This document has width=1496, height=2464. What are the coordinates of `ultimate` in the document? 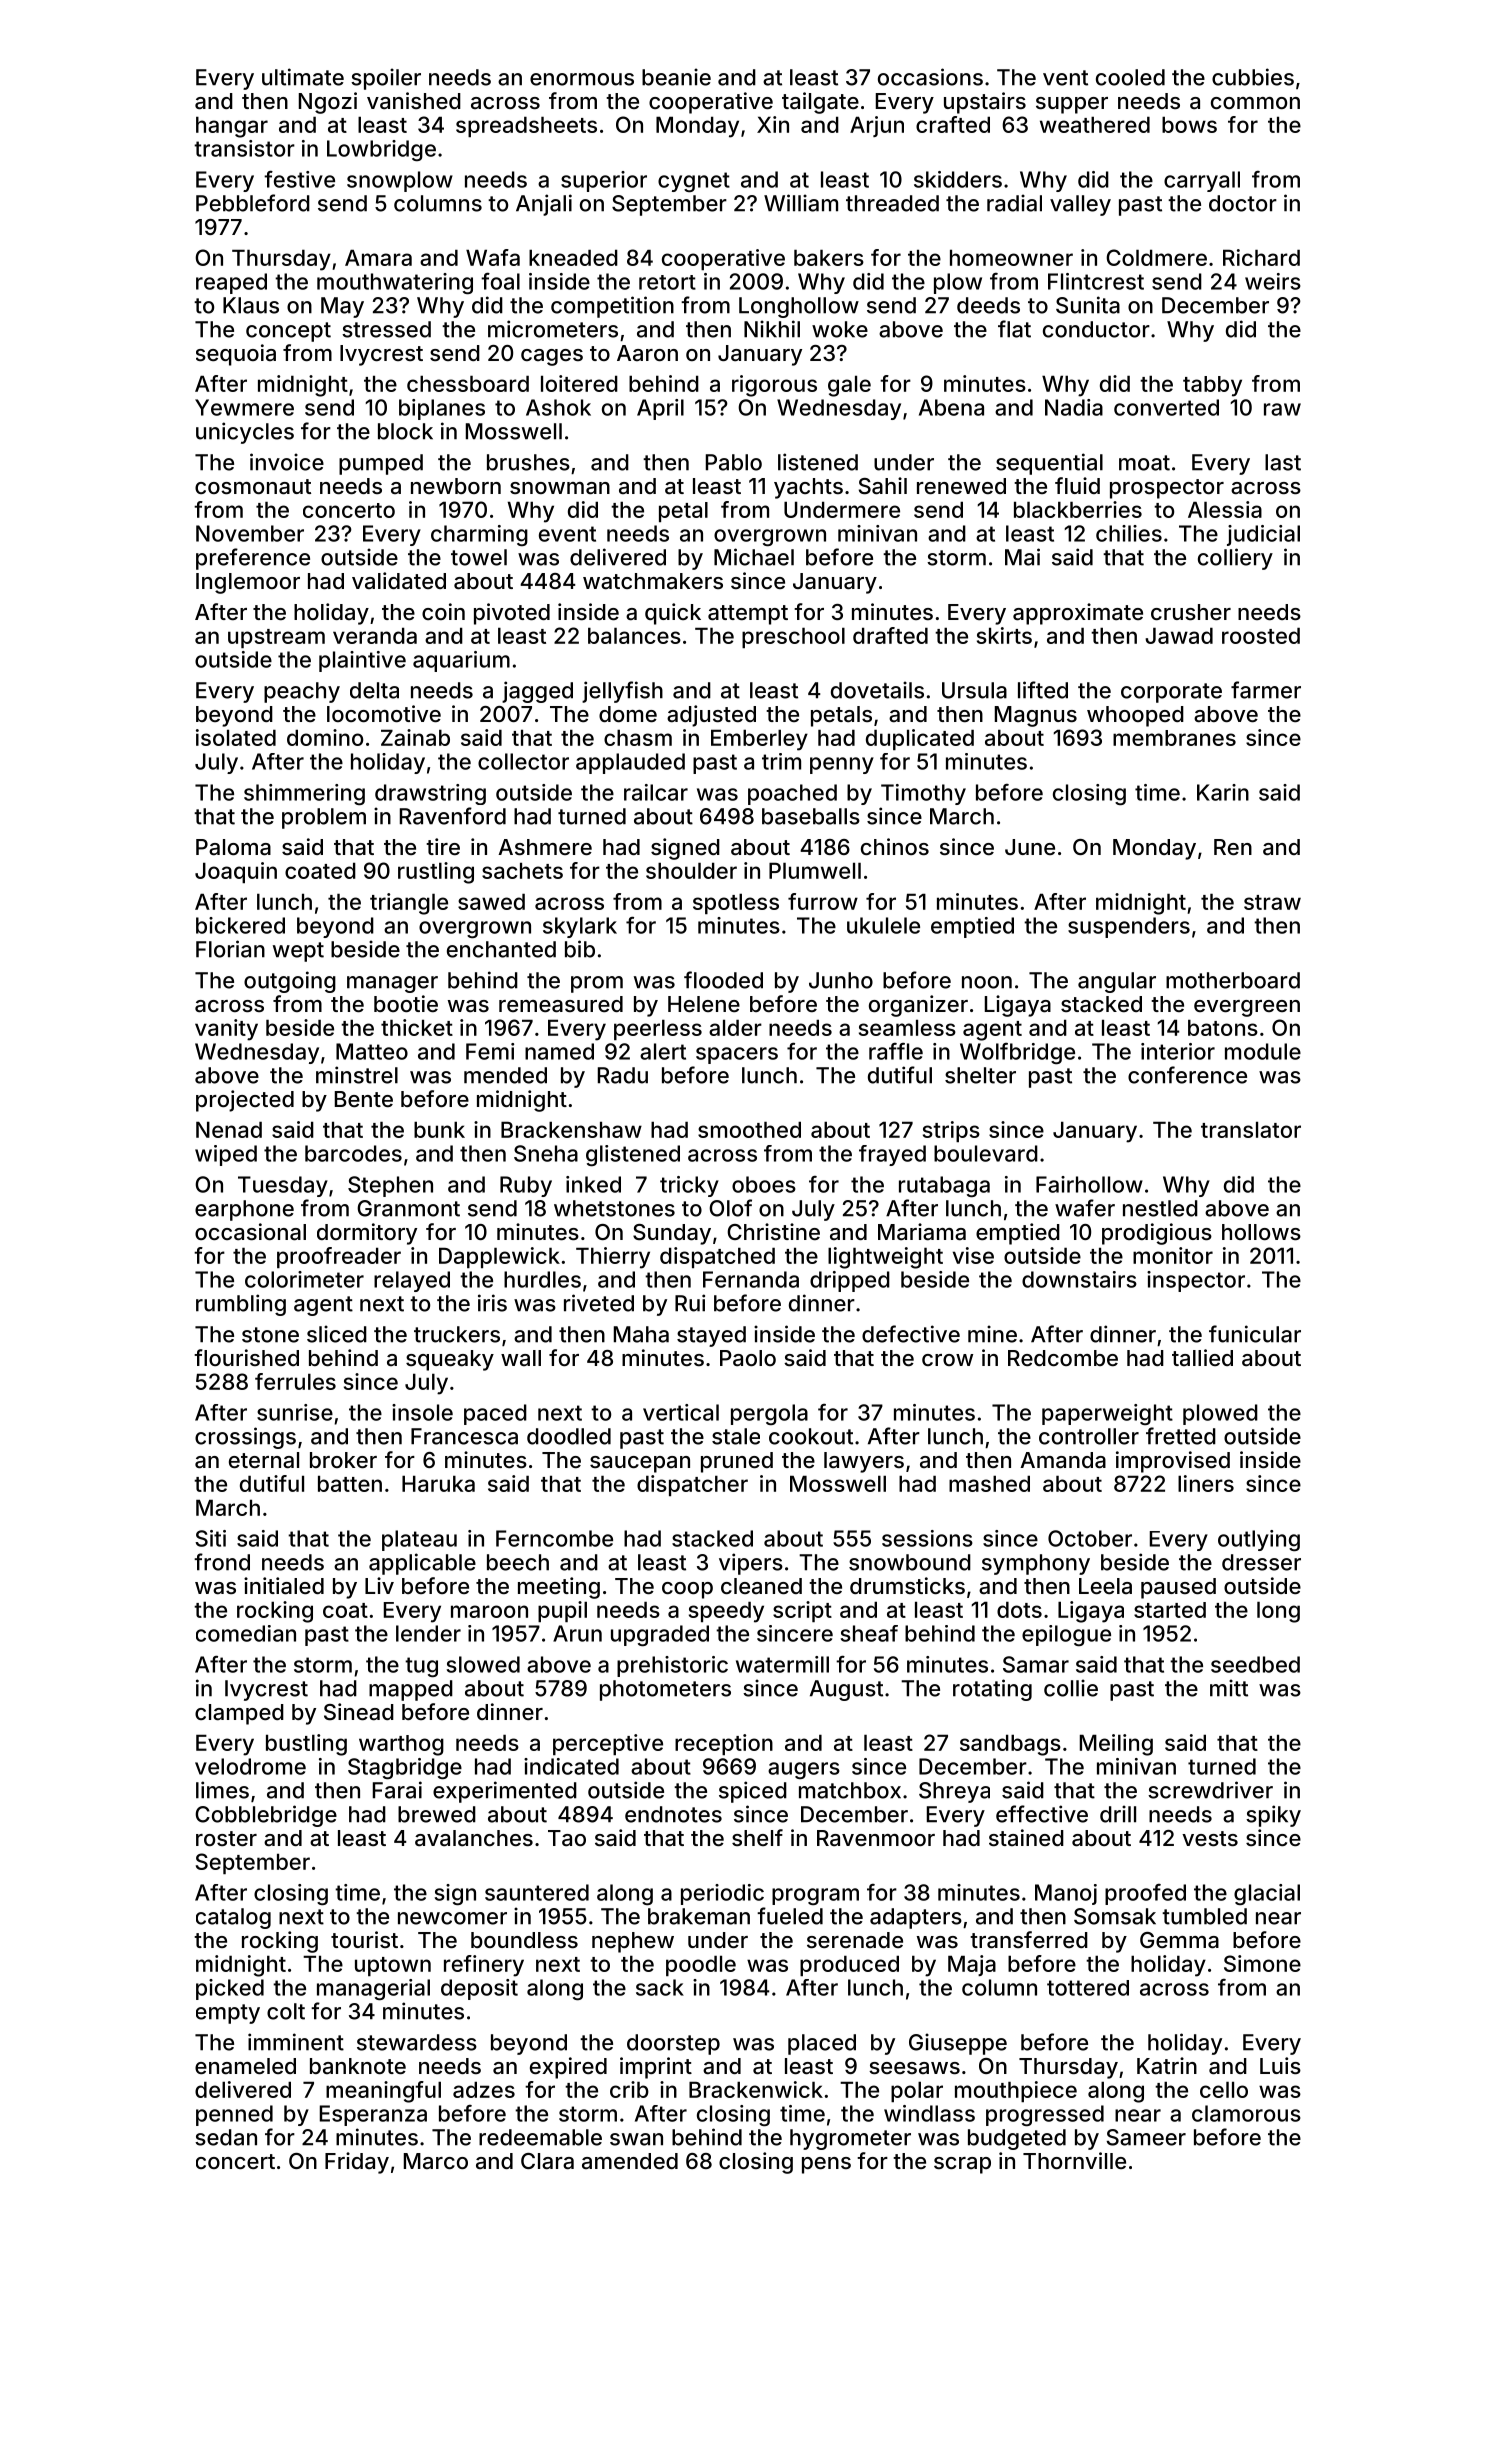 It's located at (303, 77).
